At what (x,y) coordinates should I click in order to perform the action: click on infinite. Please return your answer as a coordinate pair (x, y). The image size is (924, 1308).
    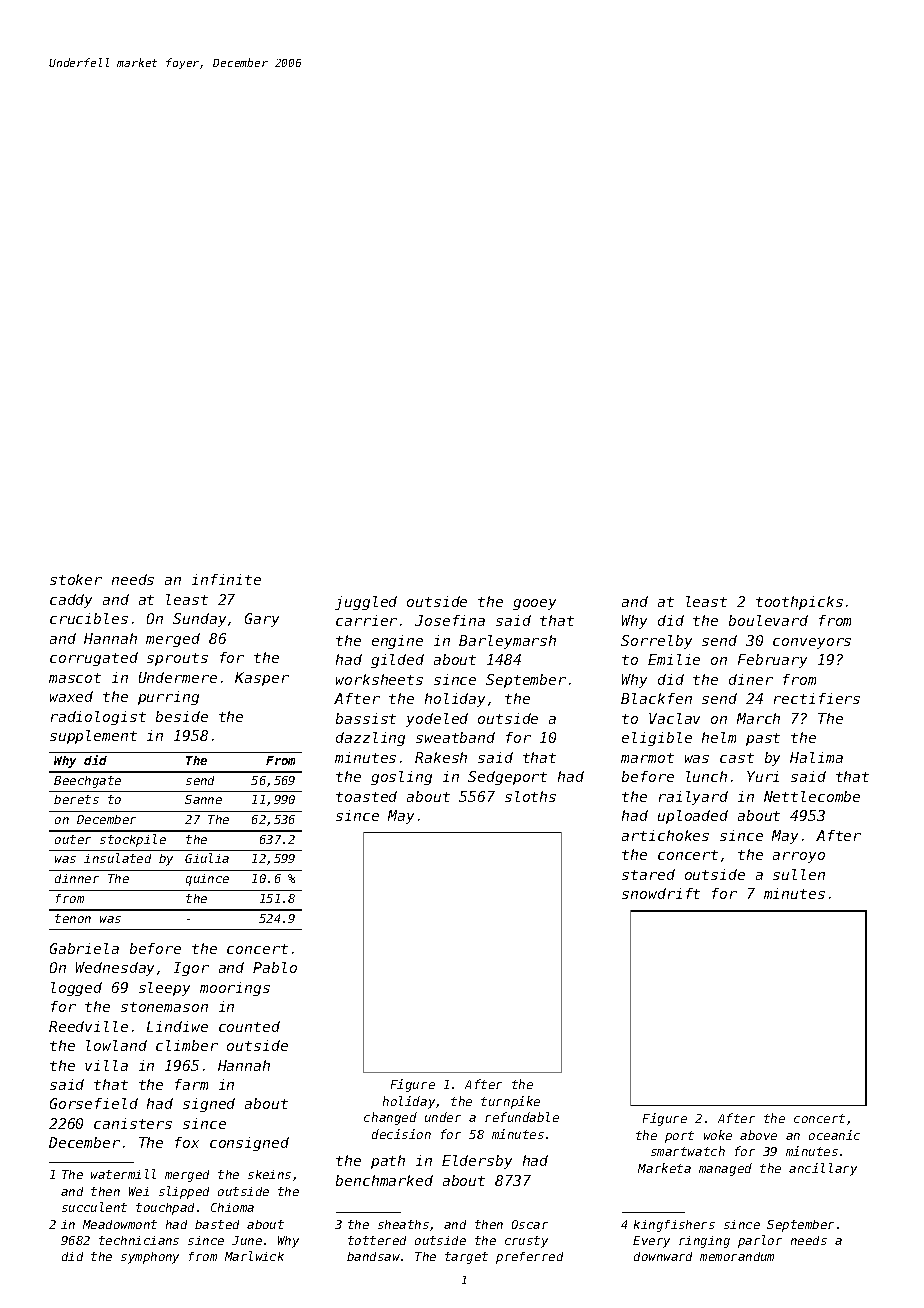
    Looking at the image, I should click on (226, 579).
